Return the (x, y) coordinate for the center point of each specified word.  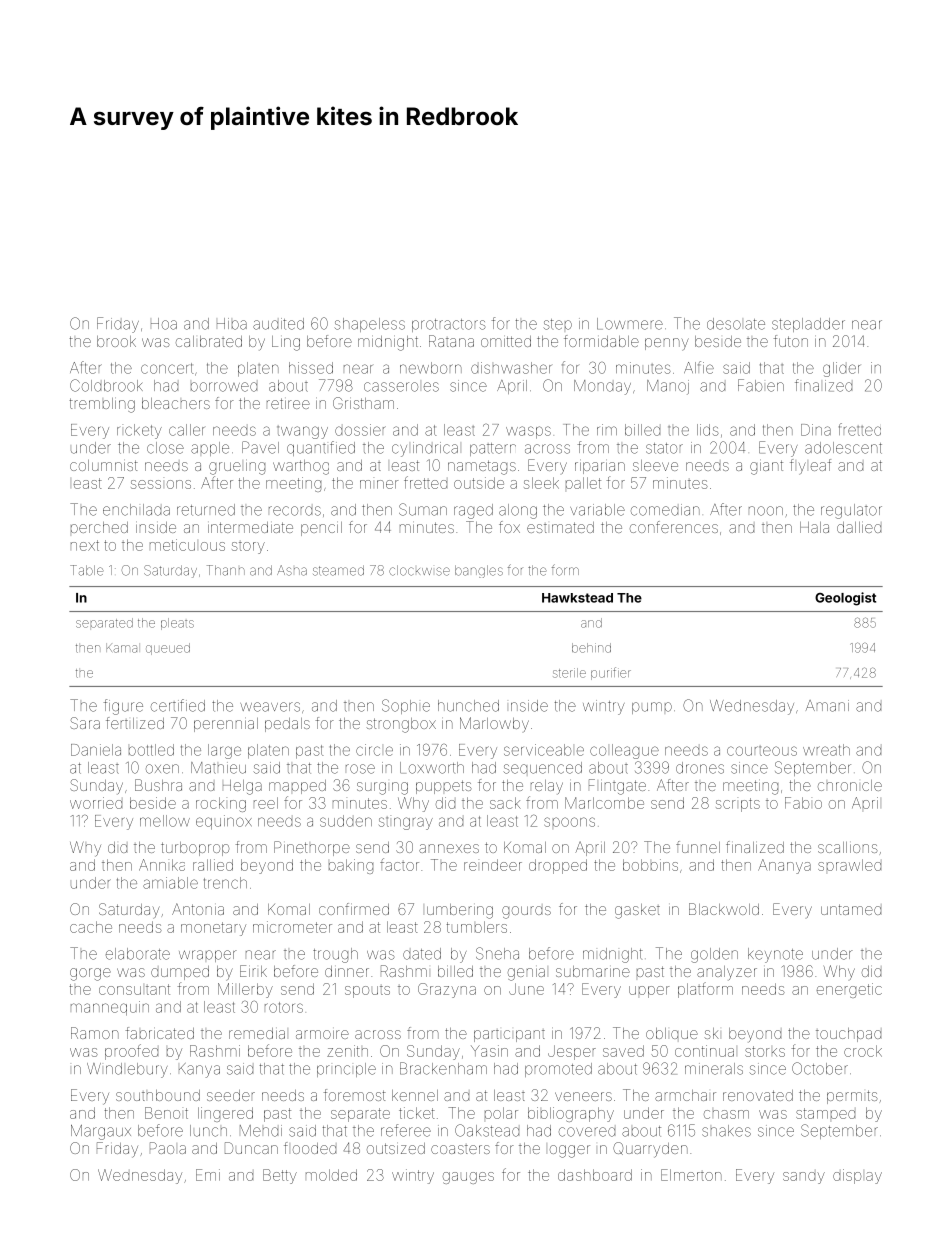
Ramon (95, 1033)
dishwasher (511, 368)
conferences (674, 527)
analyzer (727, 973)
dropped (558, 866)
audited (278, 324)
